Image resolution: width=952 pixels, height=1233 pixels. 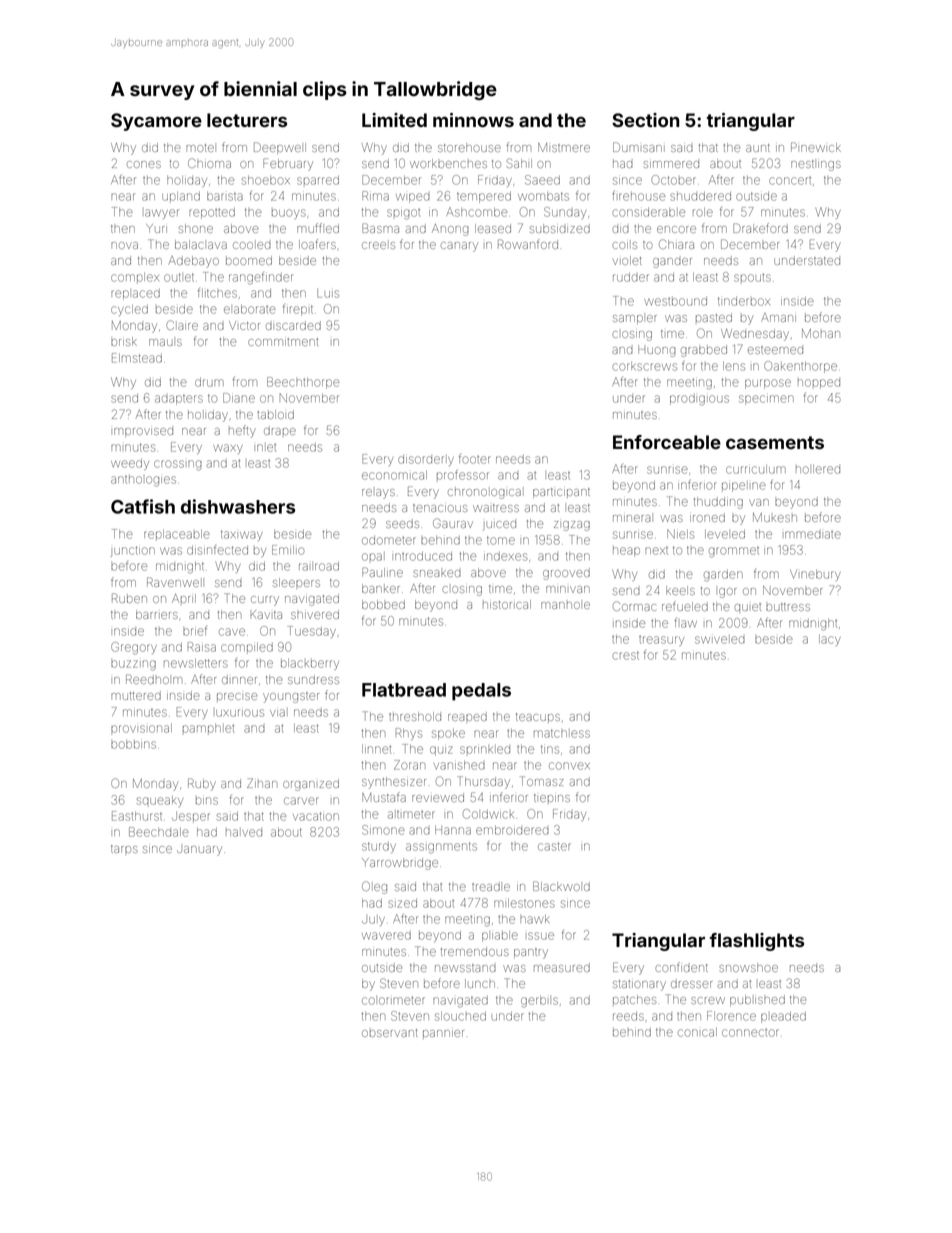 What do you see at coordinates (542, 180) in the screenshot?
I see `Saeed` at bounding box center [542, 180].
